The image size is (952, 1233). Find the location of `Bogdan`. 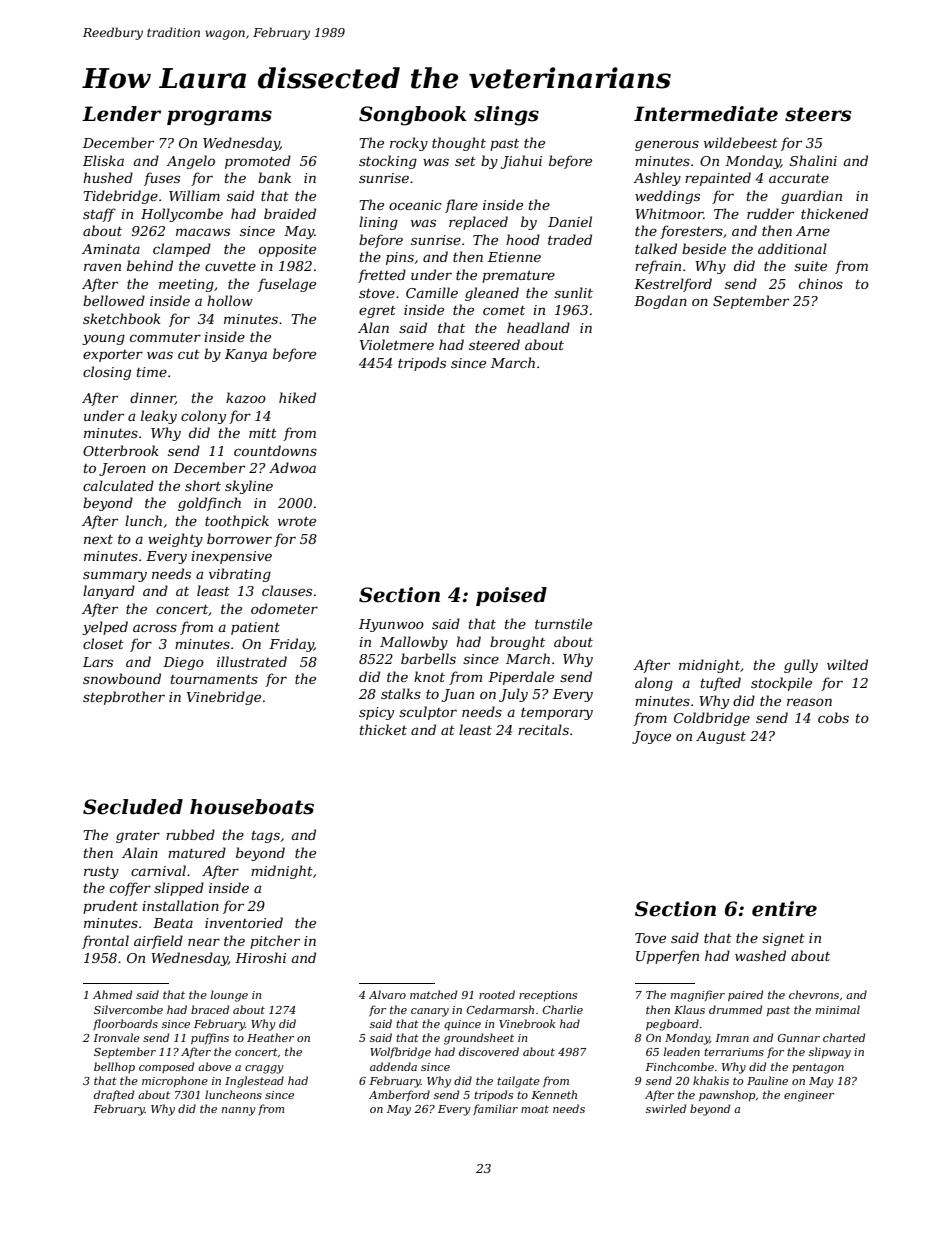

Bogdan is located at coordinates (660, 302).
